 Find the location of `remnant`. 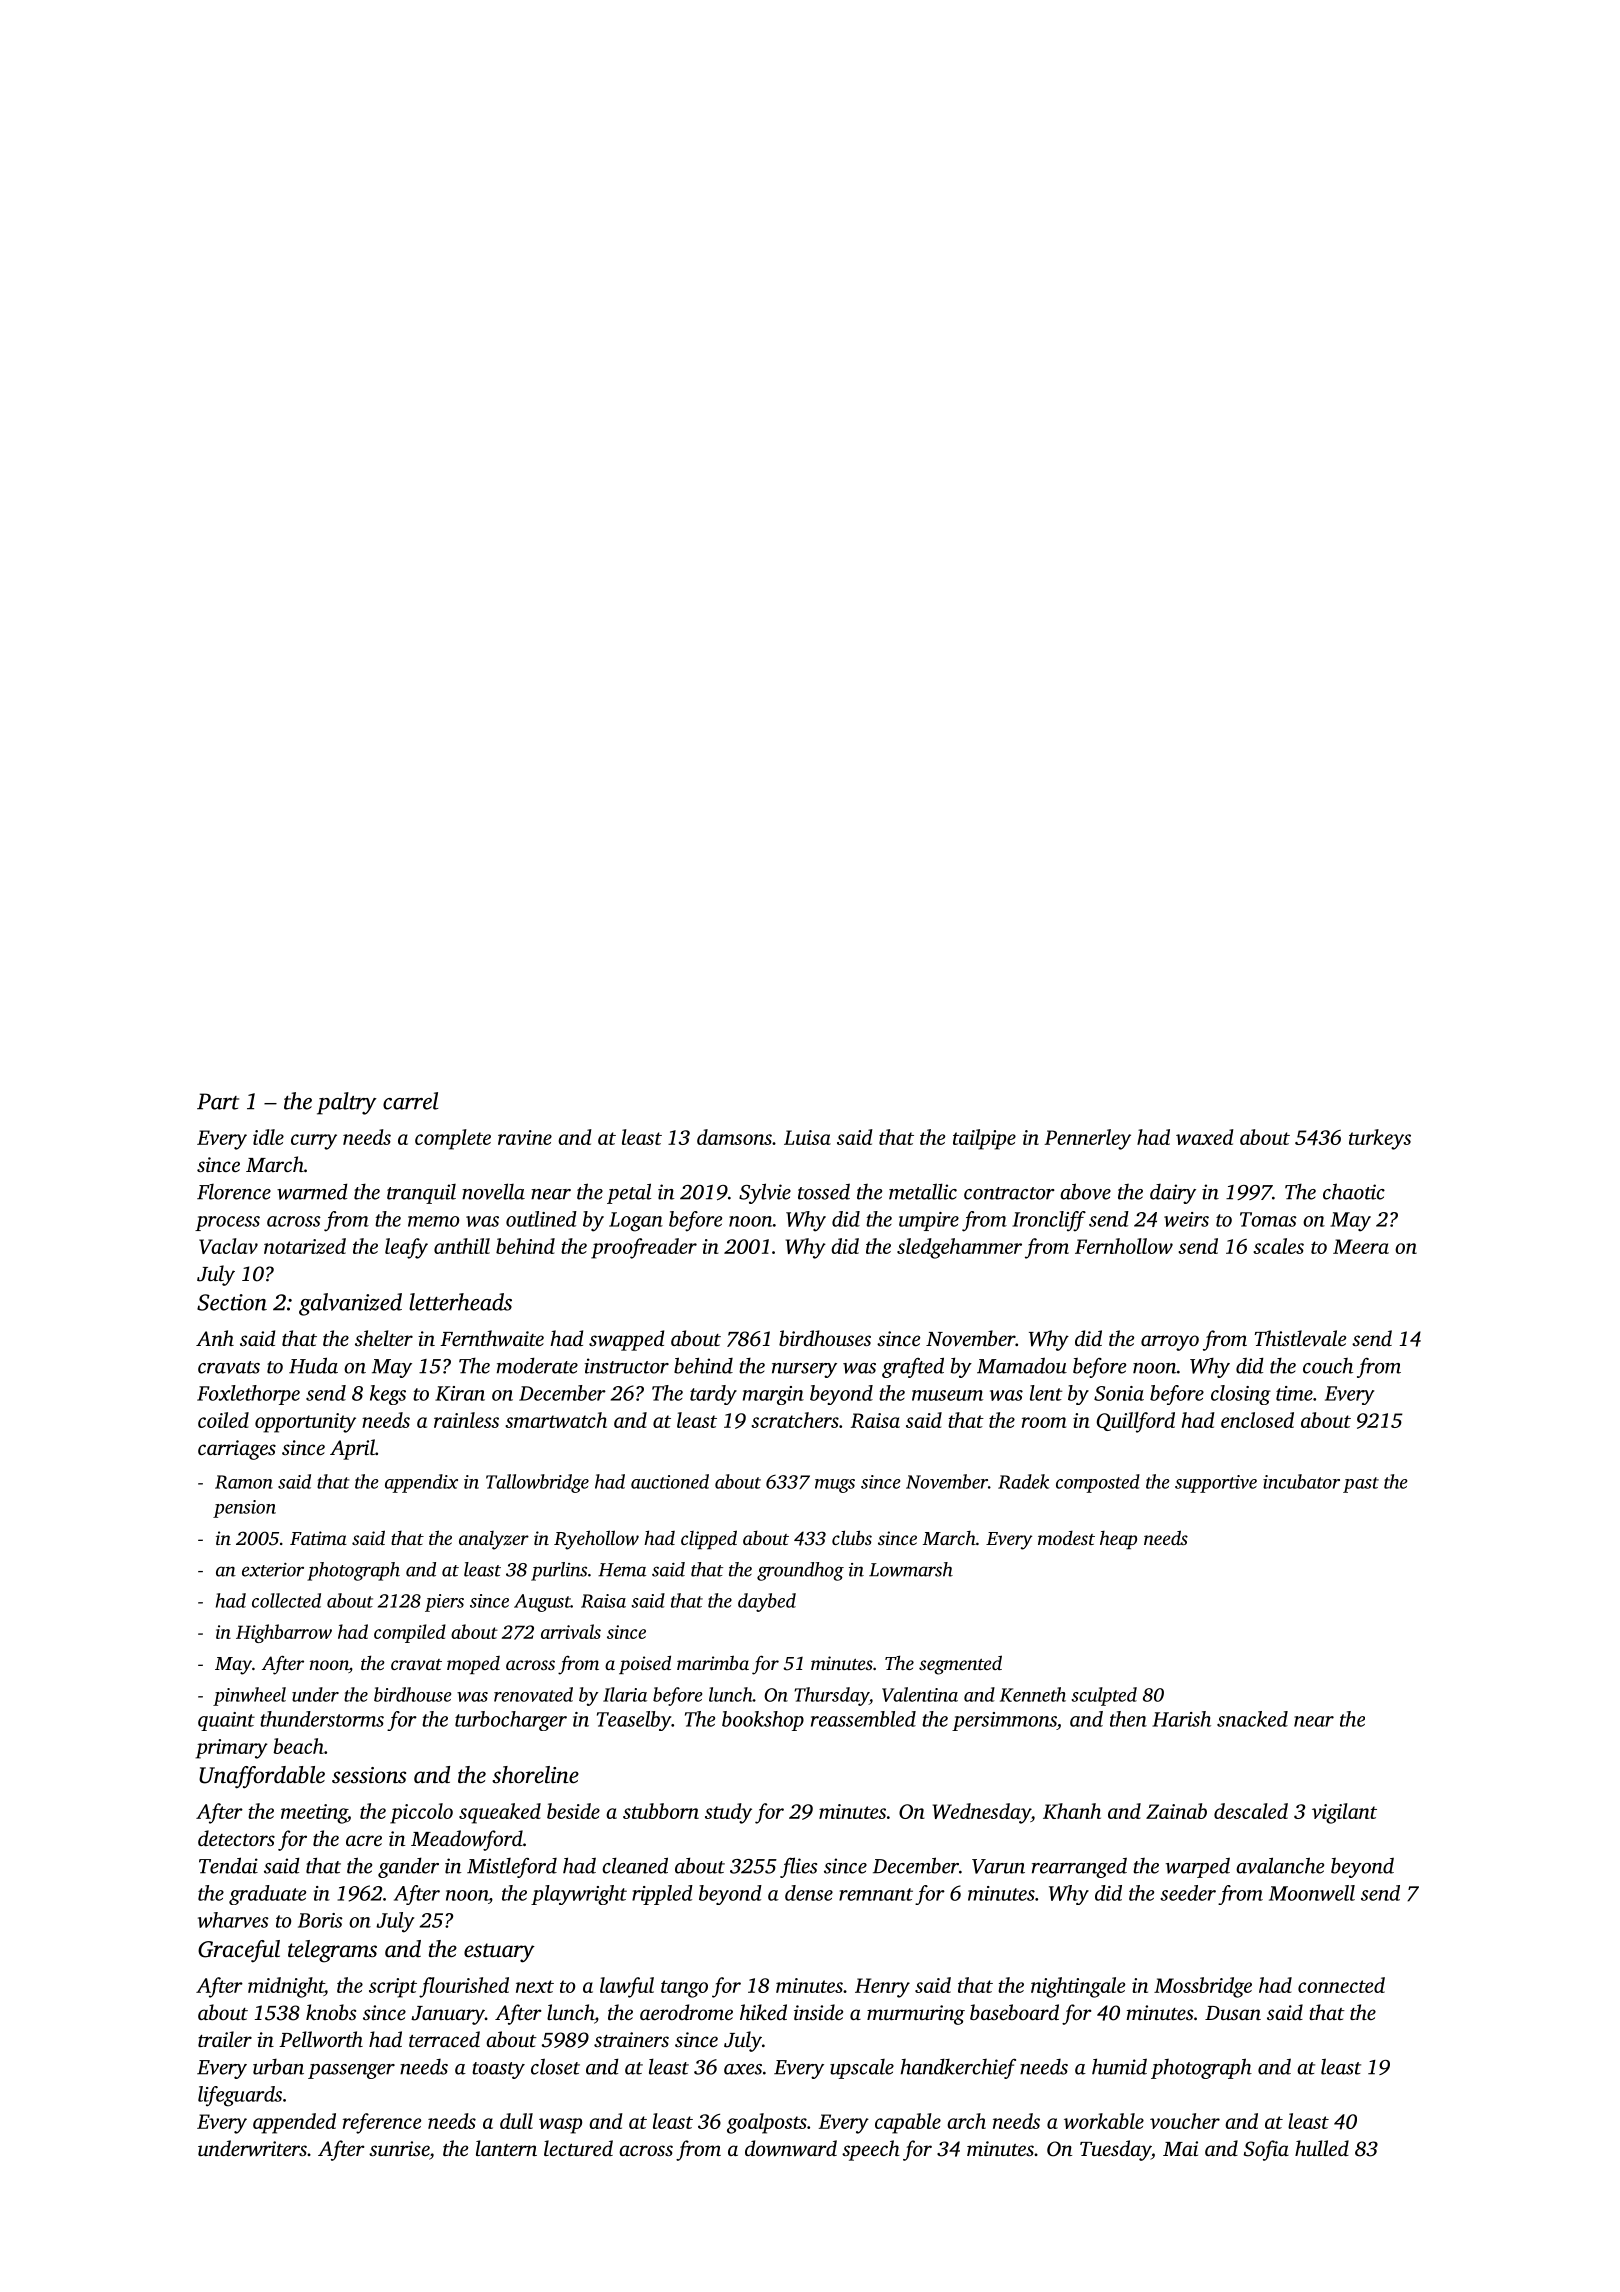

remnant is located at coordinates (876, 1894).
